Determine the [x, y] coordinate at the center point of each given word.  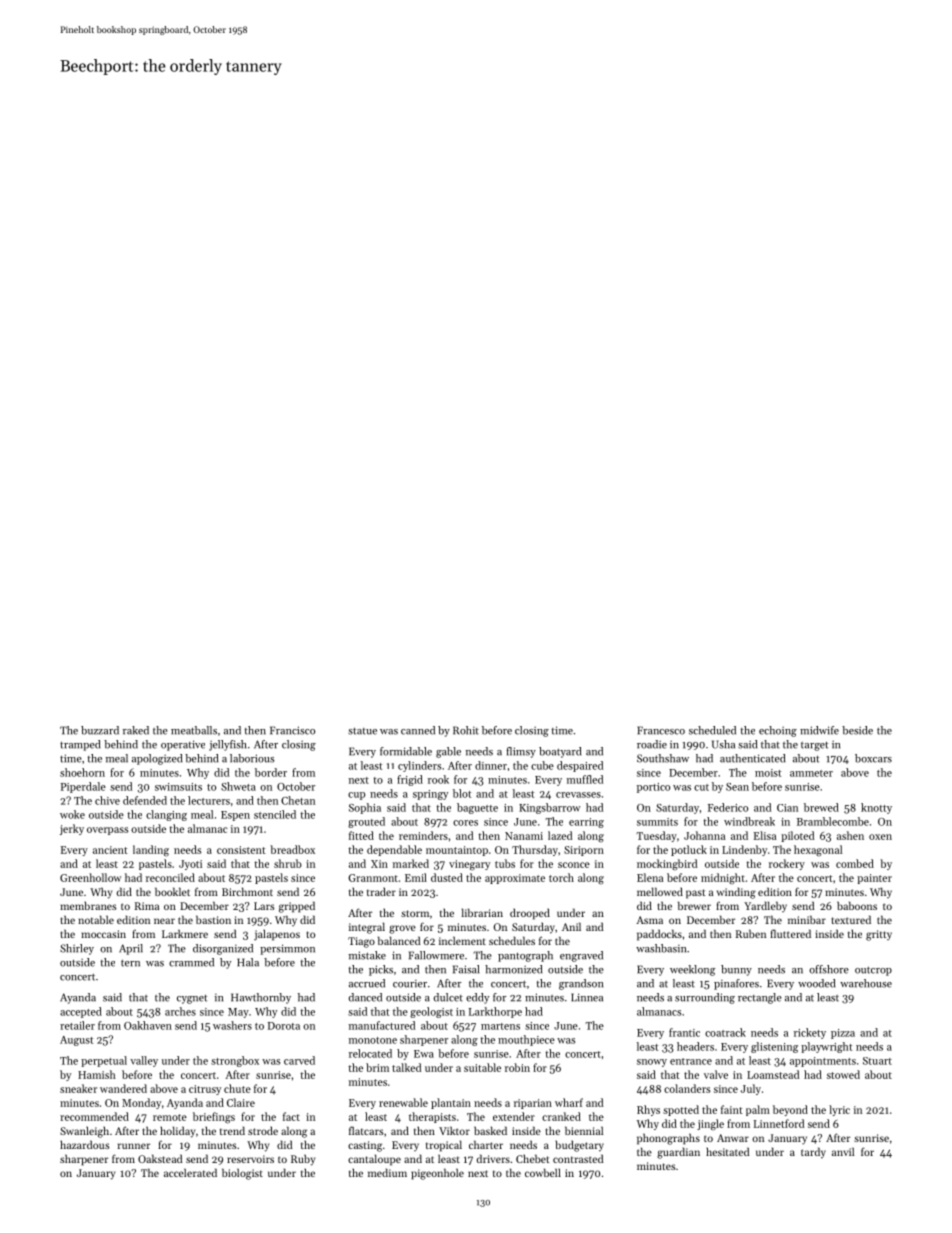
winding [736, 893]
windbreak [749, 821]
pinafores [736, 984]
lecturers [209, 800]
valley [144, 1061]
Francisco [292, 730]
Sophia [365, 808]
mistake [367, 955]
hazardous [85, 1144]
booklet [172, 891]
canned [418, 730]
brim [377, 1067]
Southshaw [663, 758]
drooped [530, 914]
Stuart [877, 1061]
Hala [248, 962]
